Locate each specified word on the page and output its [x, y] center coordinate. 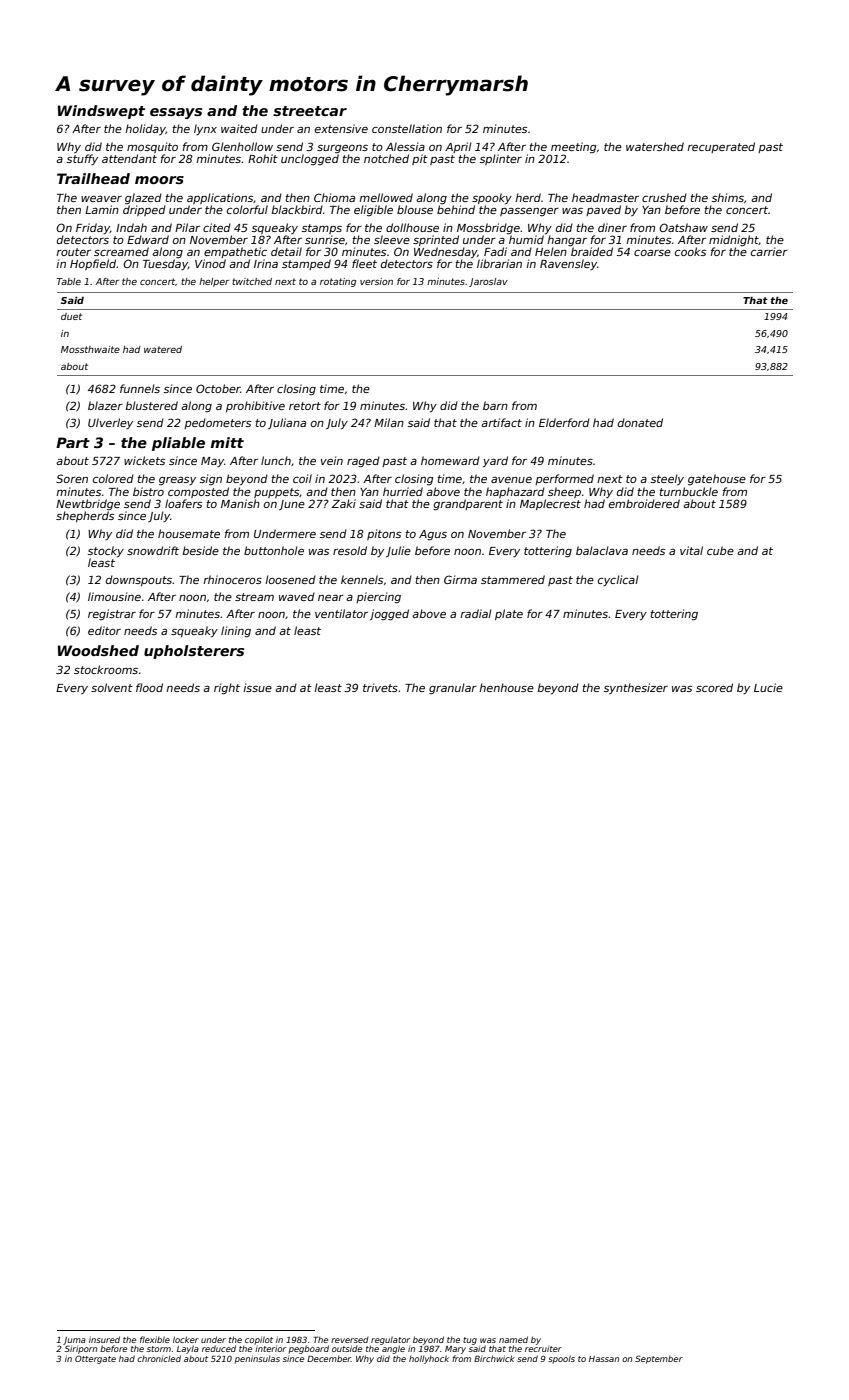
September [659, 1359]
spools [561, 1359]
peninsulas [257, 1359]
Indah [131, 227]
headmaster [605, 197]
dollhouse [412, 227]
